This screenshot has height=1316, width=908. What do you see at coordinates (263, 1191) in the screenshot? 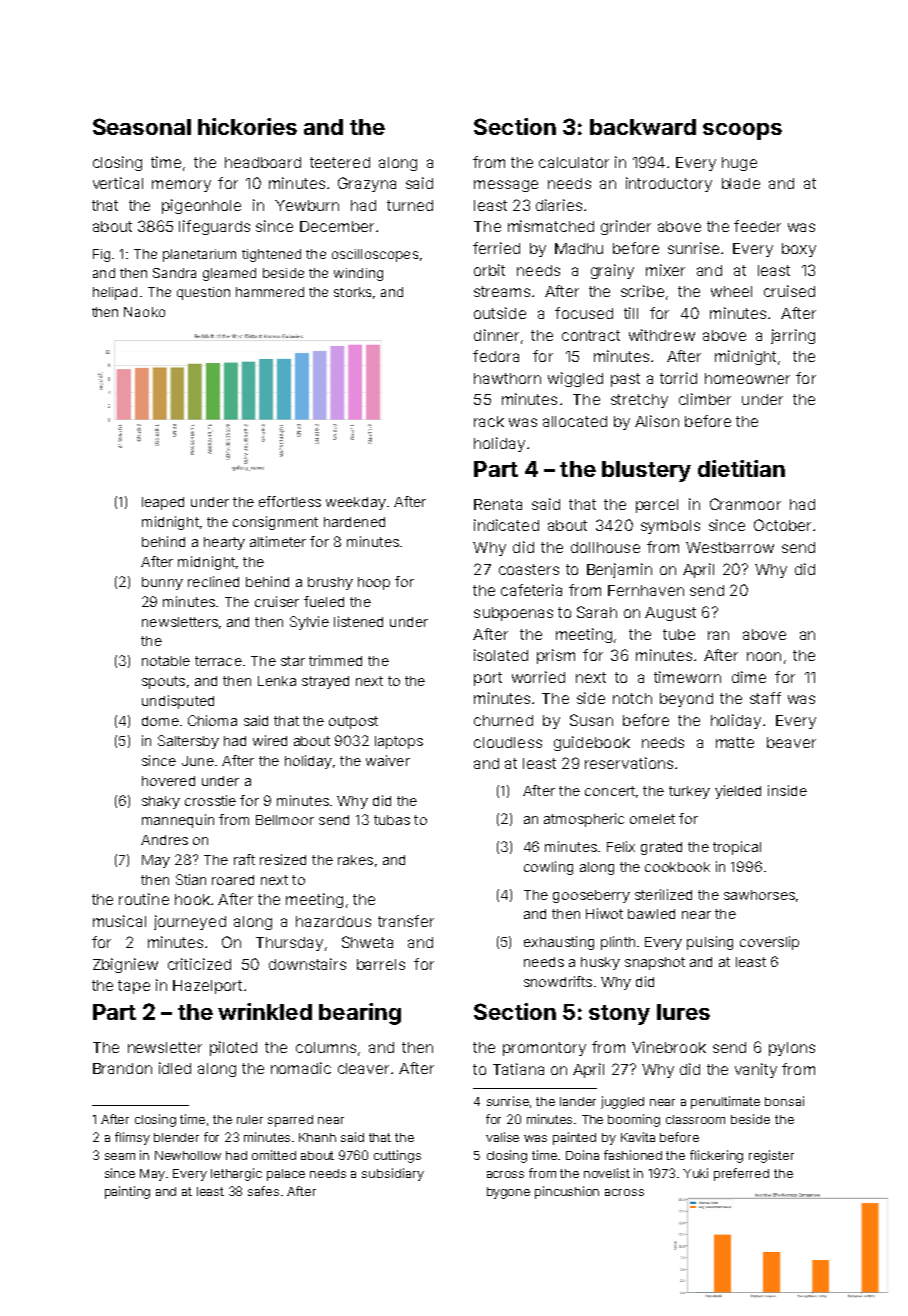
I see `safes` at bounding box center [263, 1191].
